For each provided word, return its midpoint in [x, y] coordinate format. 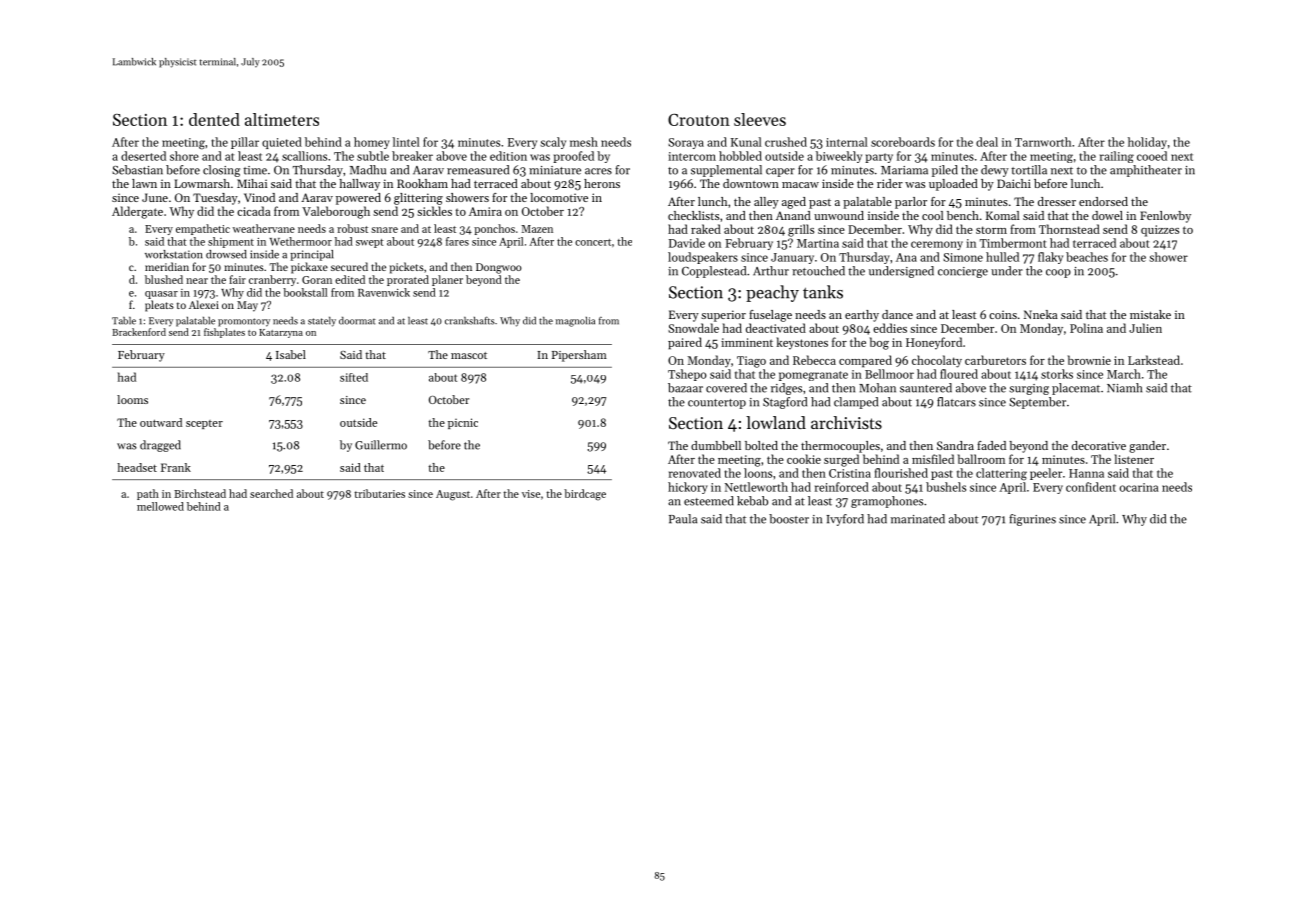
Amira [485, 211]
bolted [761, 445]
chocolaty [937, 361]
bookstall [305, 292]
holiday [1147, 143]
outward [161, 422]
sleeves [760, 119]
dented [214, 119]
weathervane [264, 228]
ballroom [981, 459]
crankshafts [470, 320]
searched [271, 493]
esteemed [709, 501]
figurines [1032, 520]
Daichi [1014, 183]
